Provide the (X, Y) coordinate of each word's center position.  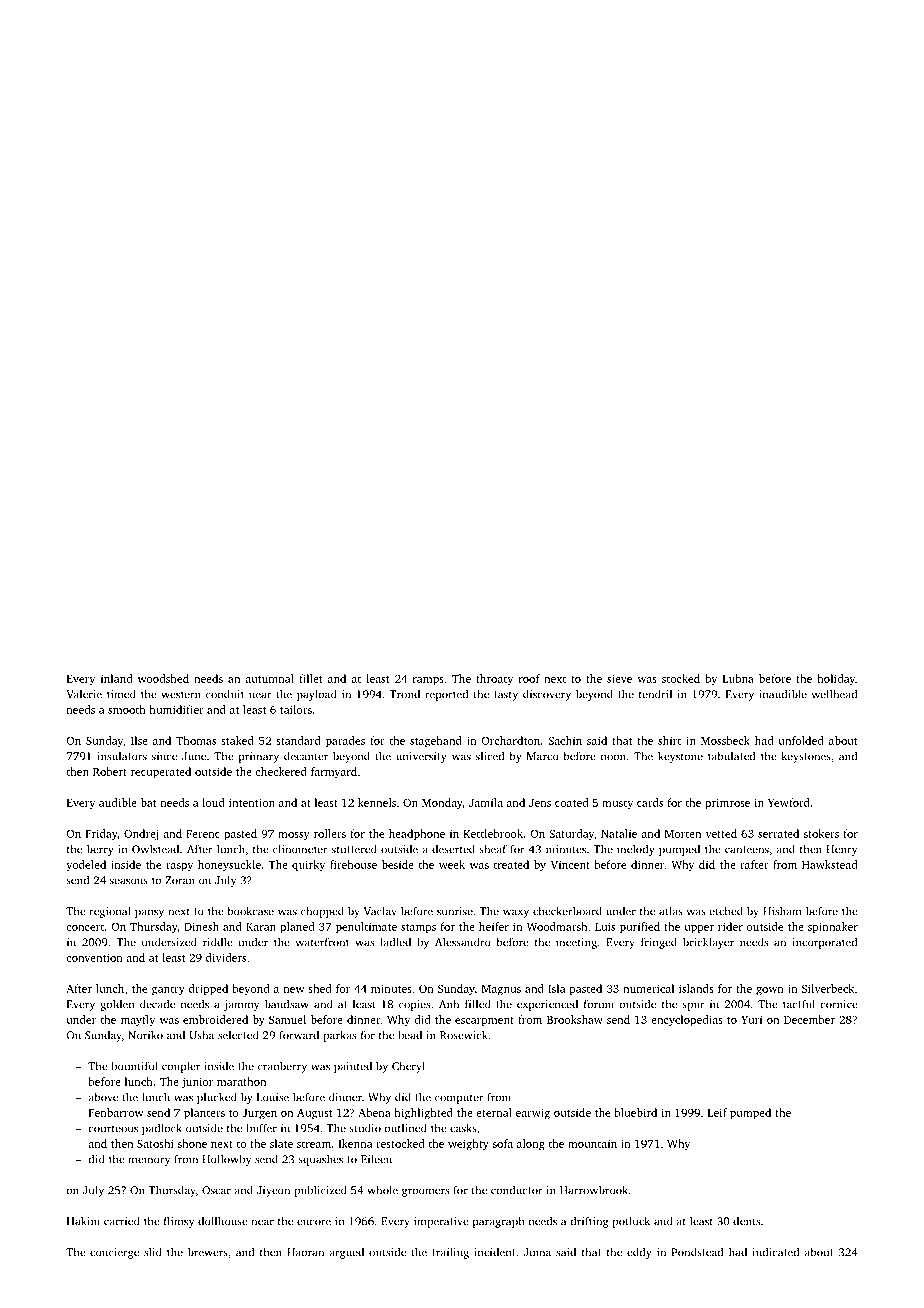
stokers (821, 833)
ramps (428, 681)
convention (94, 957)
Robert (110, 771)
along (531, 1145)
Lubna (738, 678)
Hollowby (226, 1160)
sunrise (455, 911)
